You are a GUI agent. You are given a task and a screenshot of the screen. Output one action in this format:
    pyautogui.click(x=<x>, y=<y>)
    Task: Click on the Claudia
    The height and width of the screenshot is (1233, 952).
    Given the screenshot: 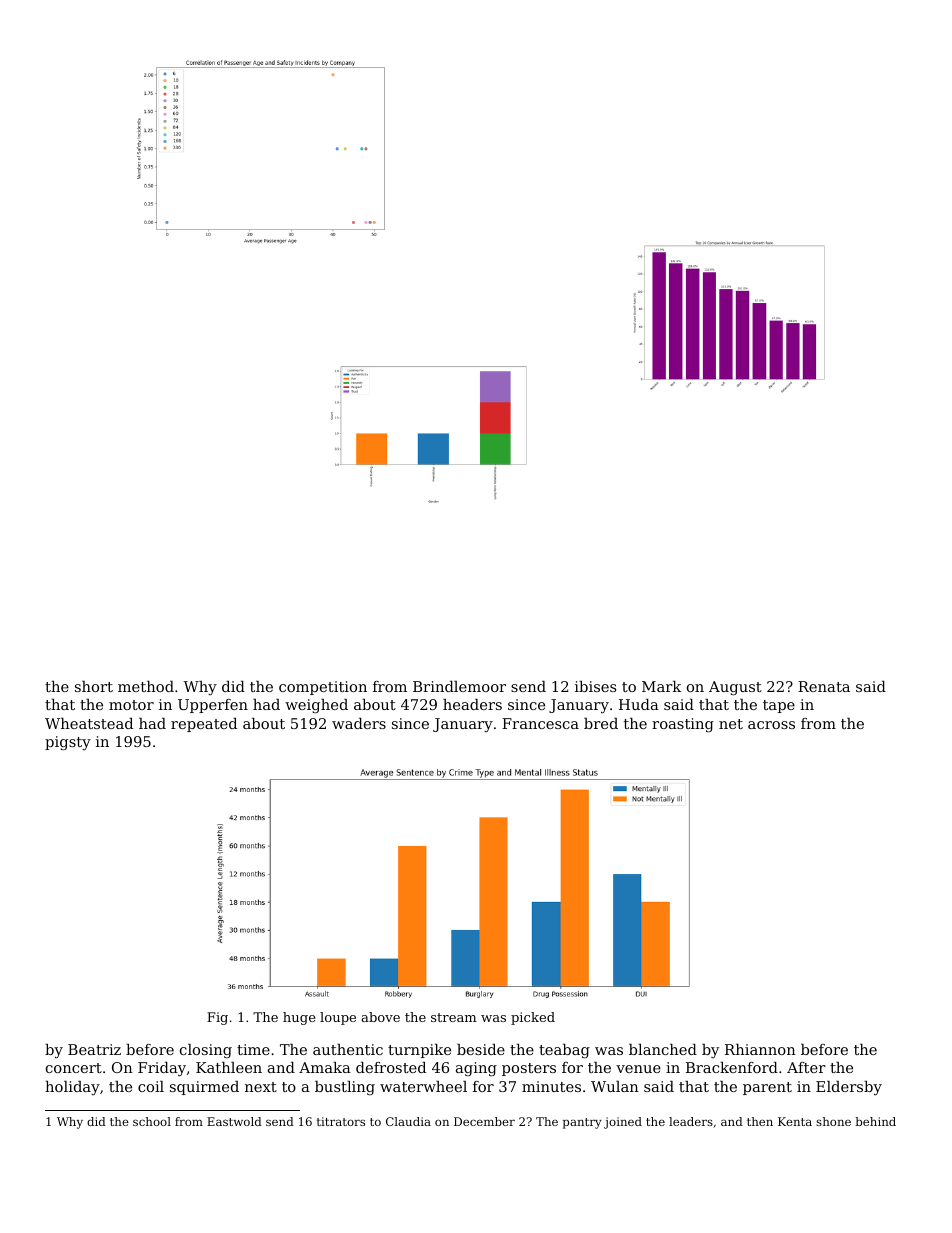 What is the action you would take?
    pyautogui.click(x=408, y=1121)
